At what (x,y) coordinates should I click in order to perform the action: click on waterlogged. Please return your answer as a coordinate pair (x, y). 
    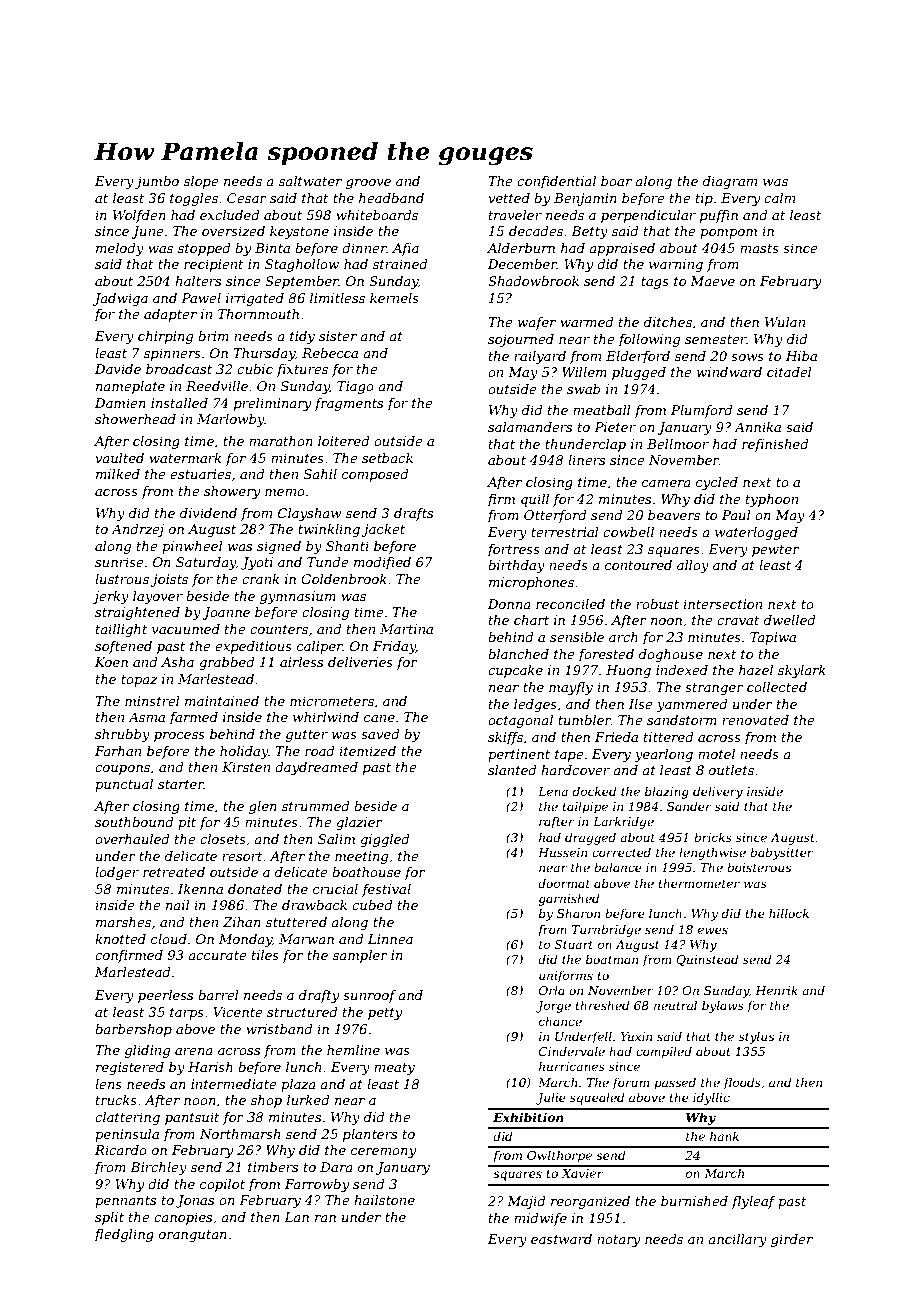
    Looking at the image, I should click on (756, 533).
